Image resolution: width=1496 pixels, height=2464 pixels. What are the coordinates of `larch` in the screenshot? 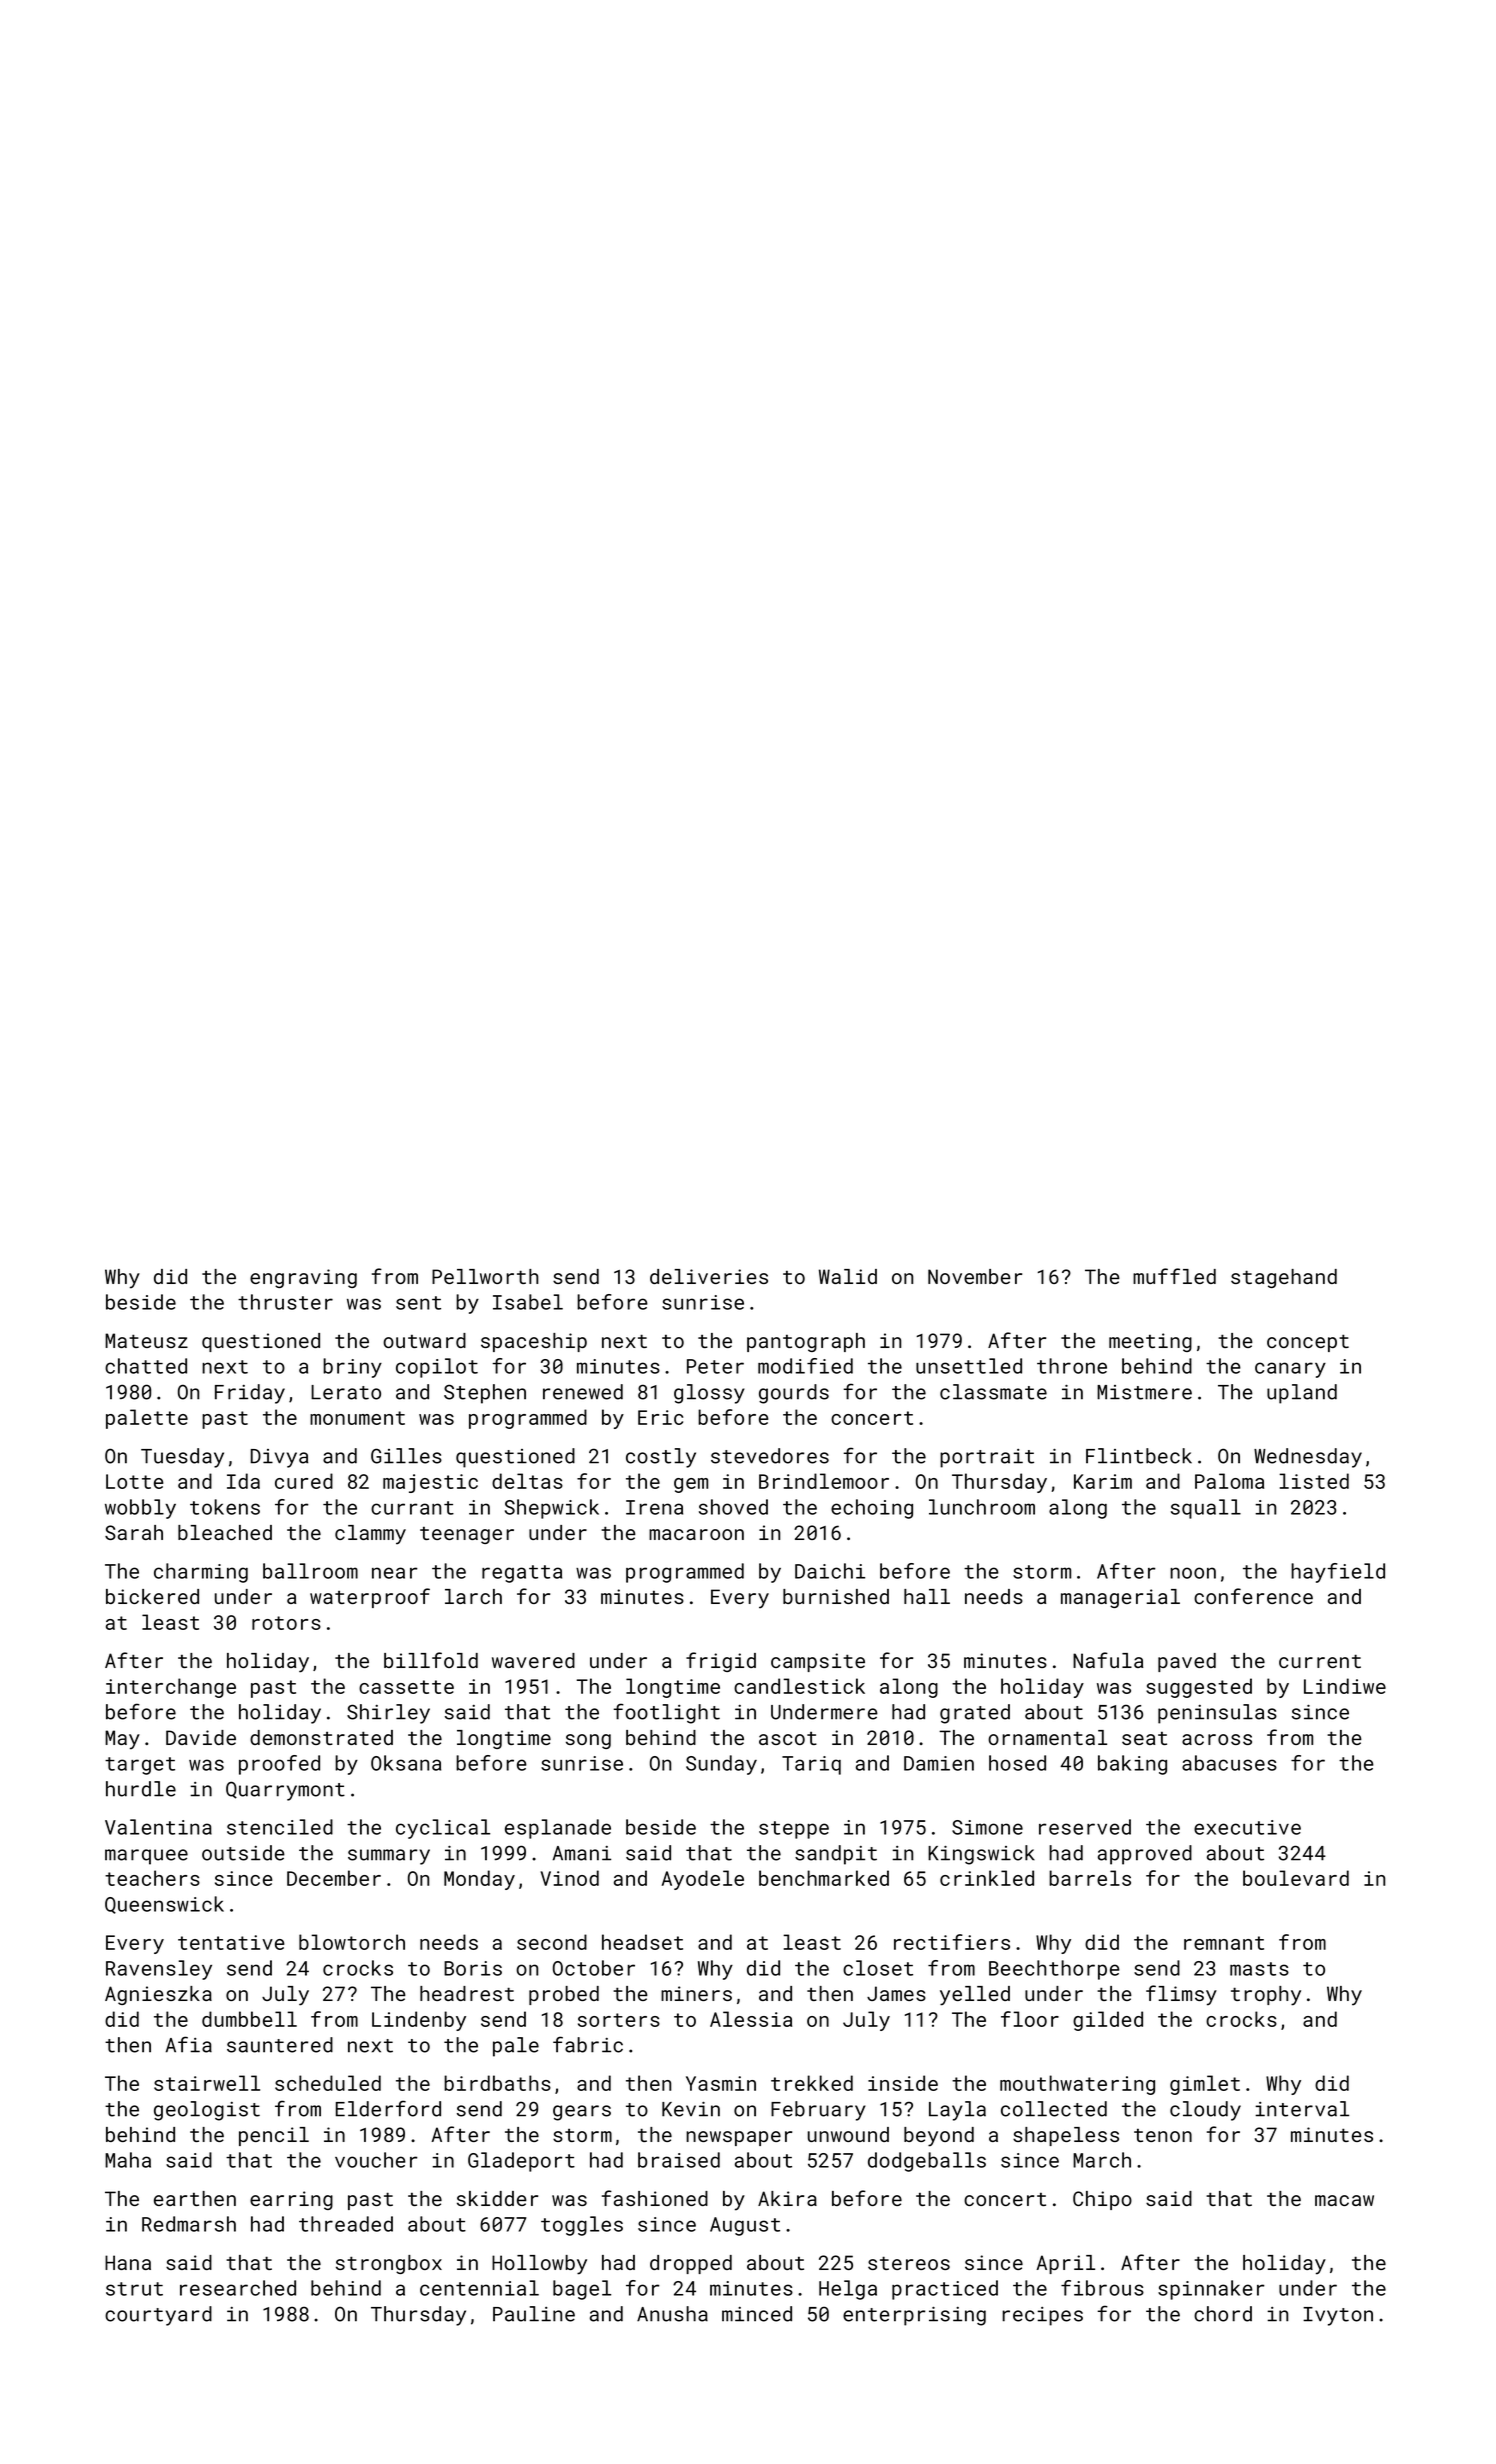 It's located at (473, 1596).
